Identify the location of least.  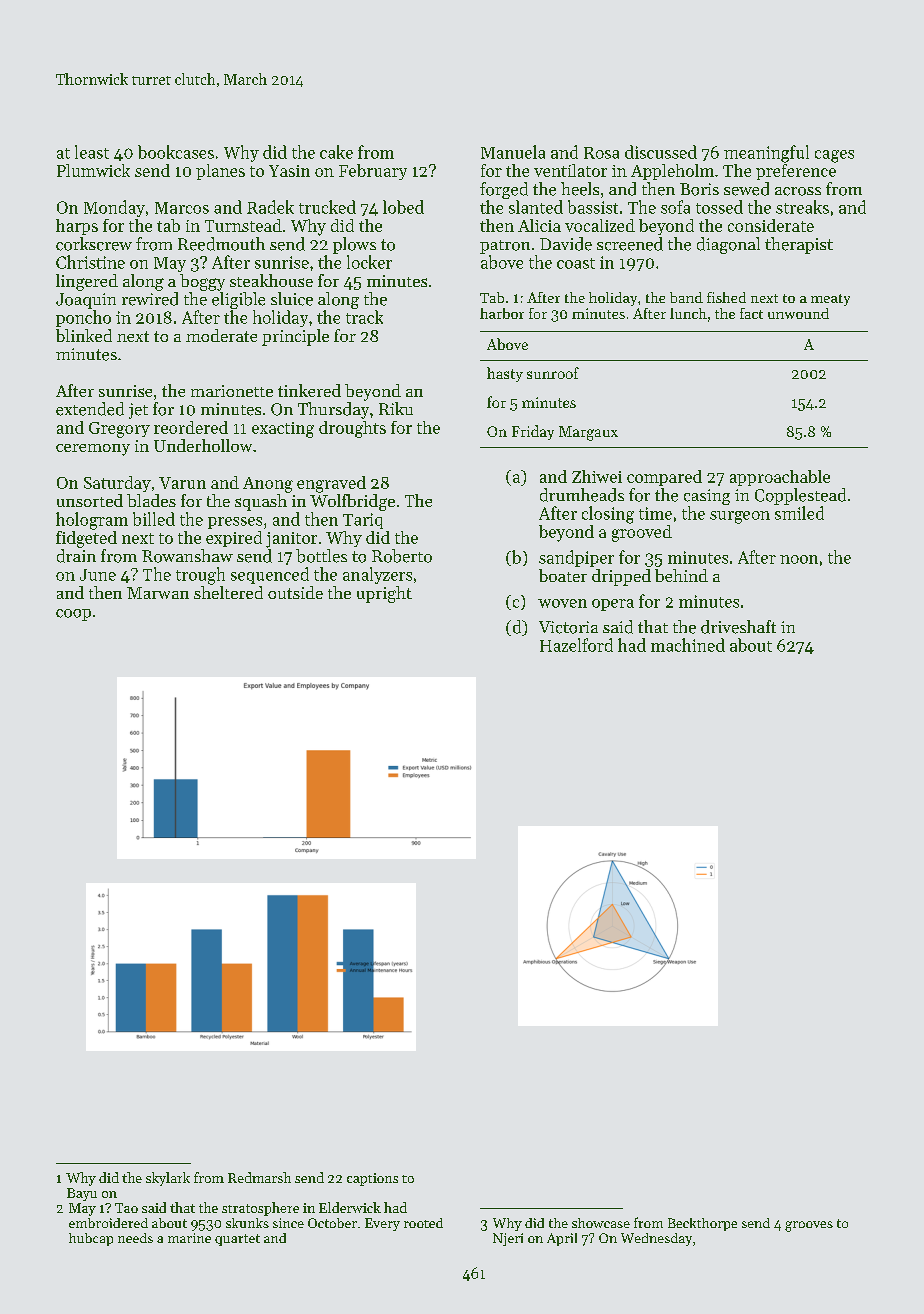
(92, 152).
